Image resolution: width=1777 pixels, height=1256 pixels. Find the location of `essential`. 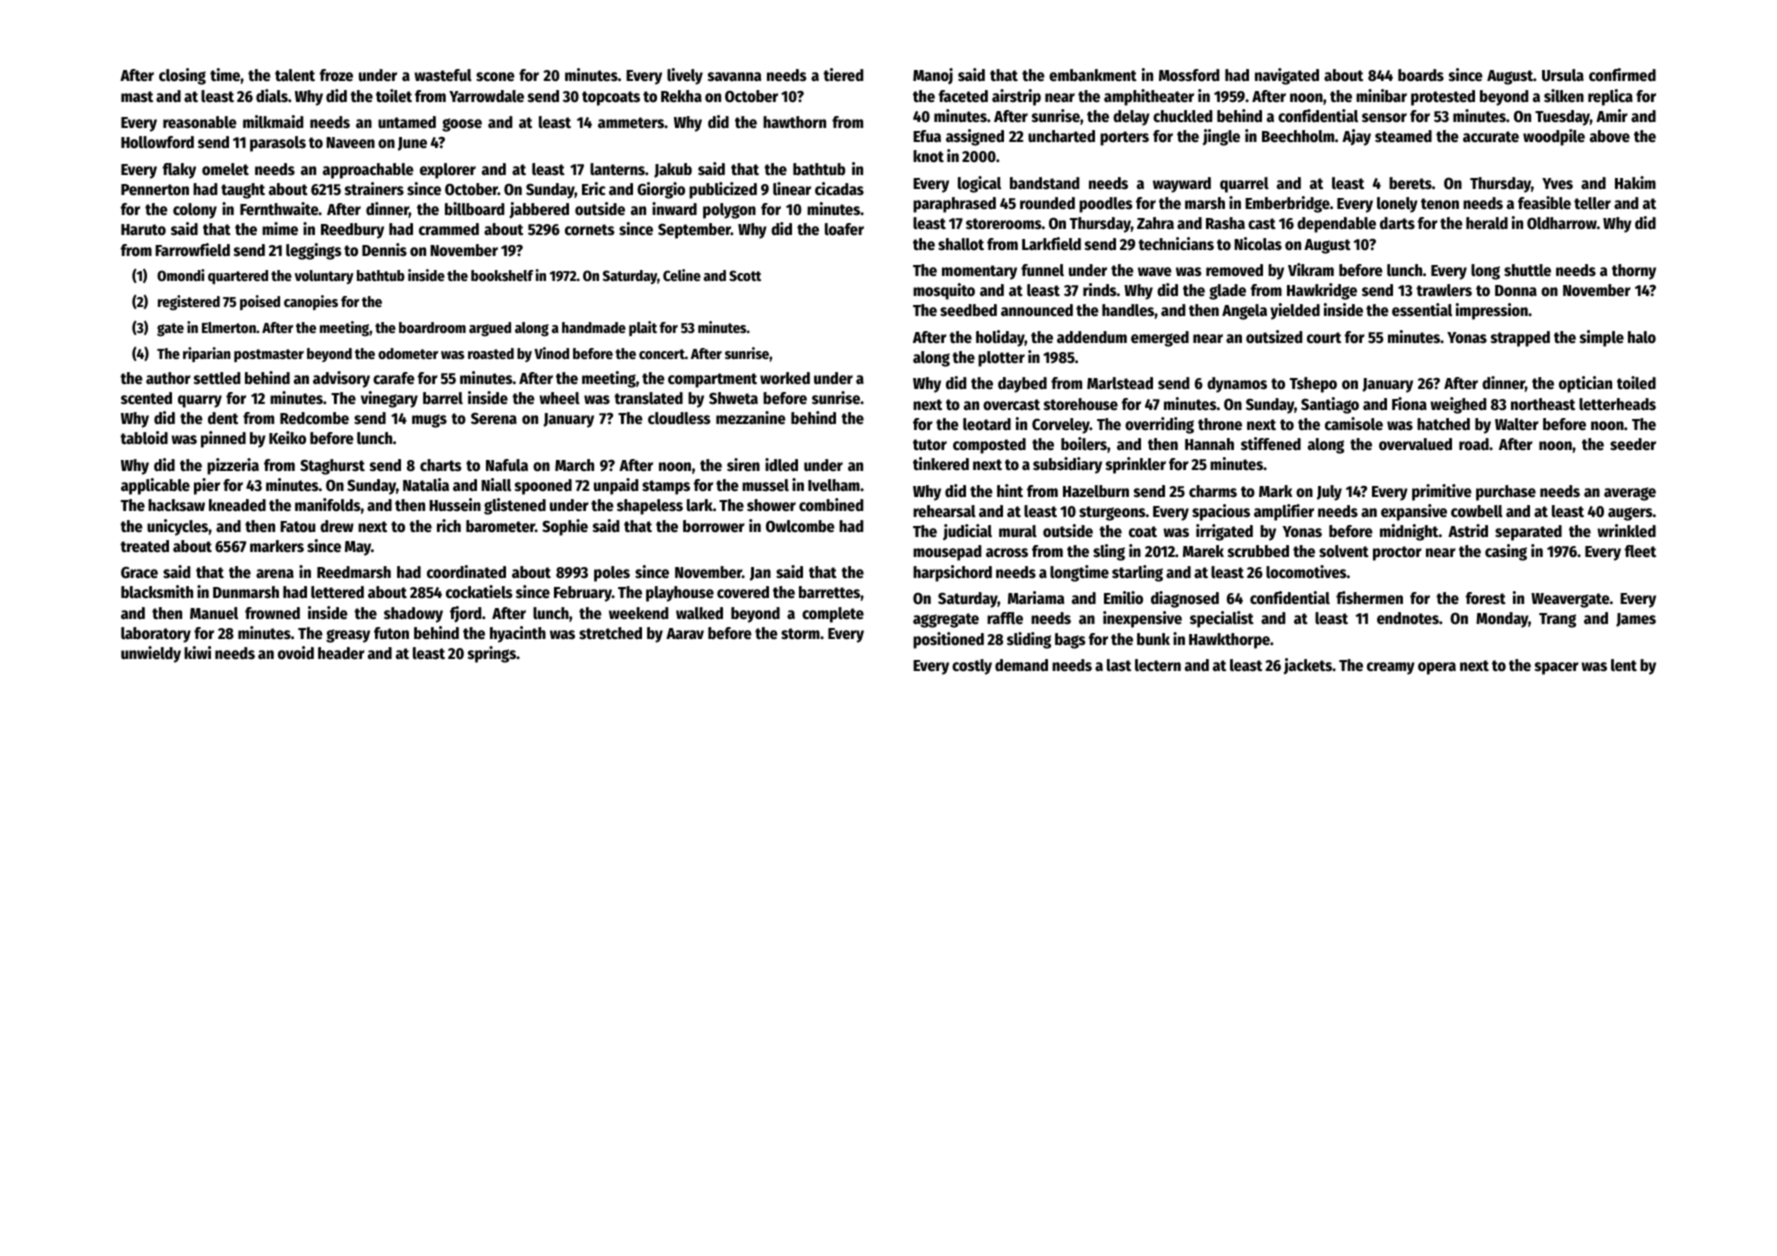

essential is located at coordinates (1422, 310).
